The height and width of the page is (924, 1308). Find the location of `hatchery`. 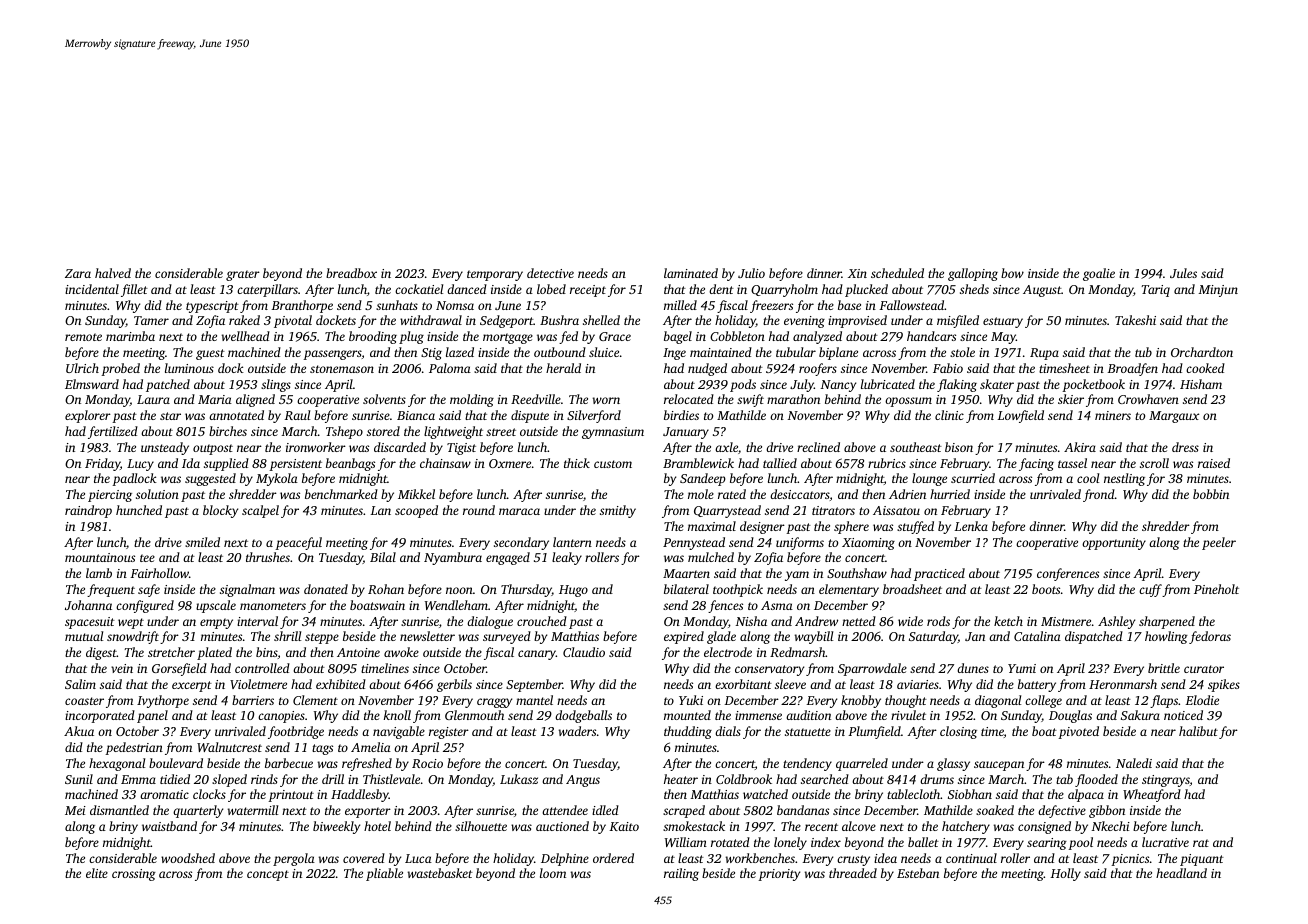

hatchery is located at coordinates (966, 827).
